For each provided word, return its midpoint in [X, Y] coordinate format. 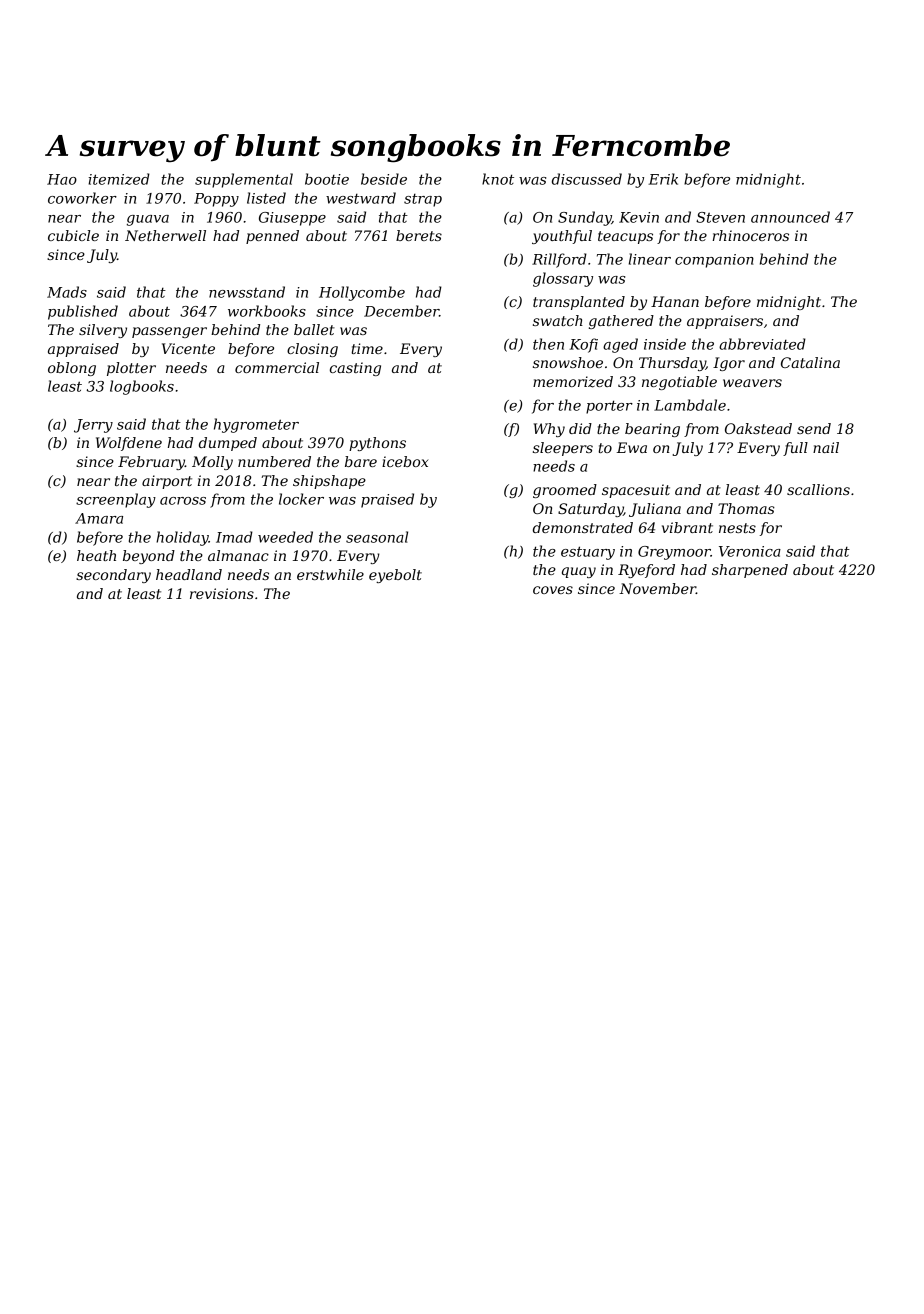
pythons [377, 444]
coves [553, 590]
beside [384, 179]
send [814, 428]
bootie [327, 179]
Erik [663, 179]
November [657, 588]
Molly [212, 463]
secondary [113, 576]
